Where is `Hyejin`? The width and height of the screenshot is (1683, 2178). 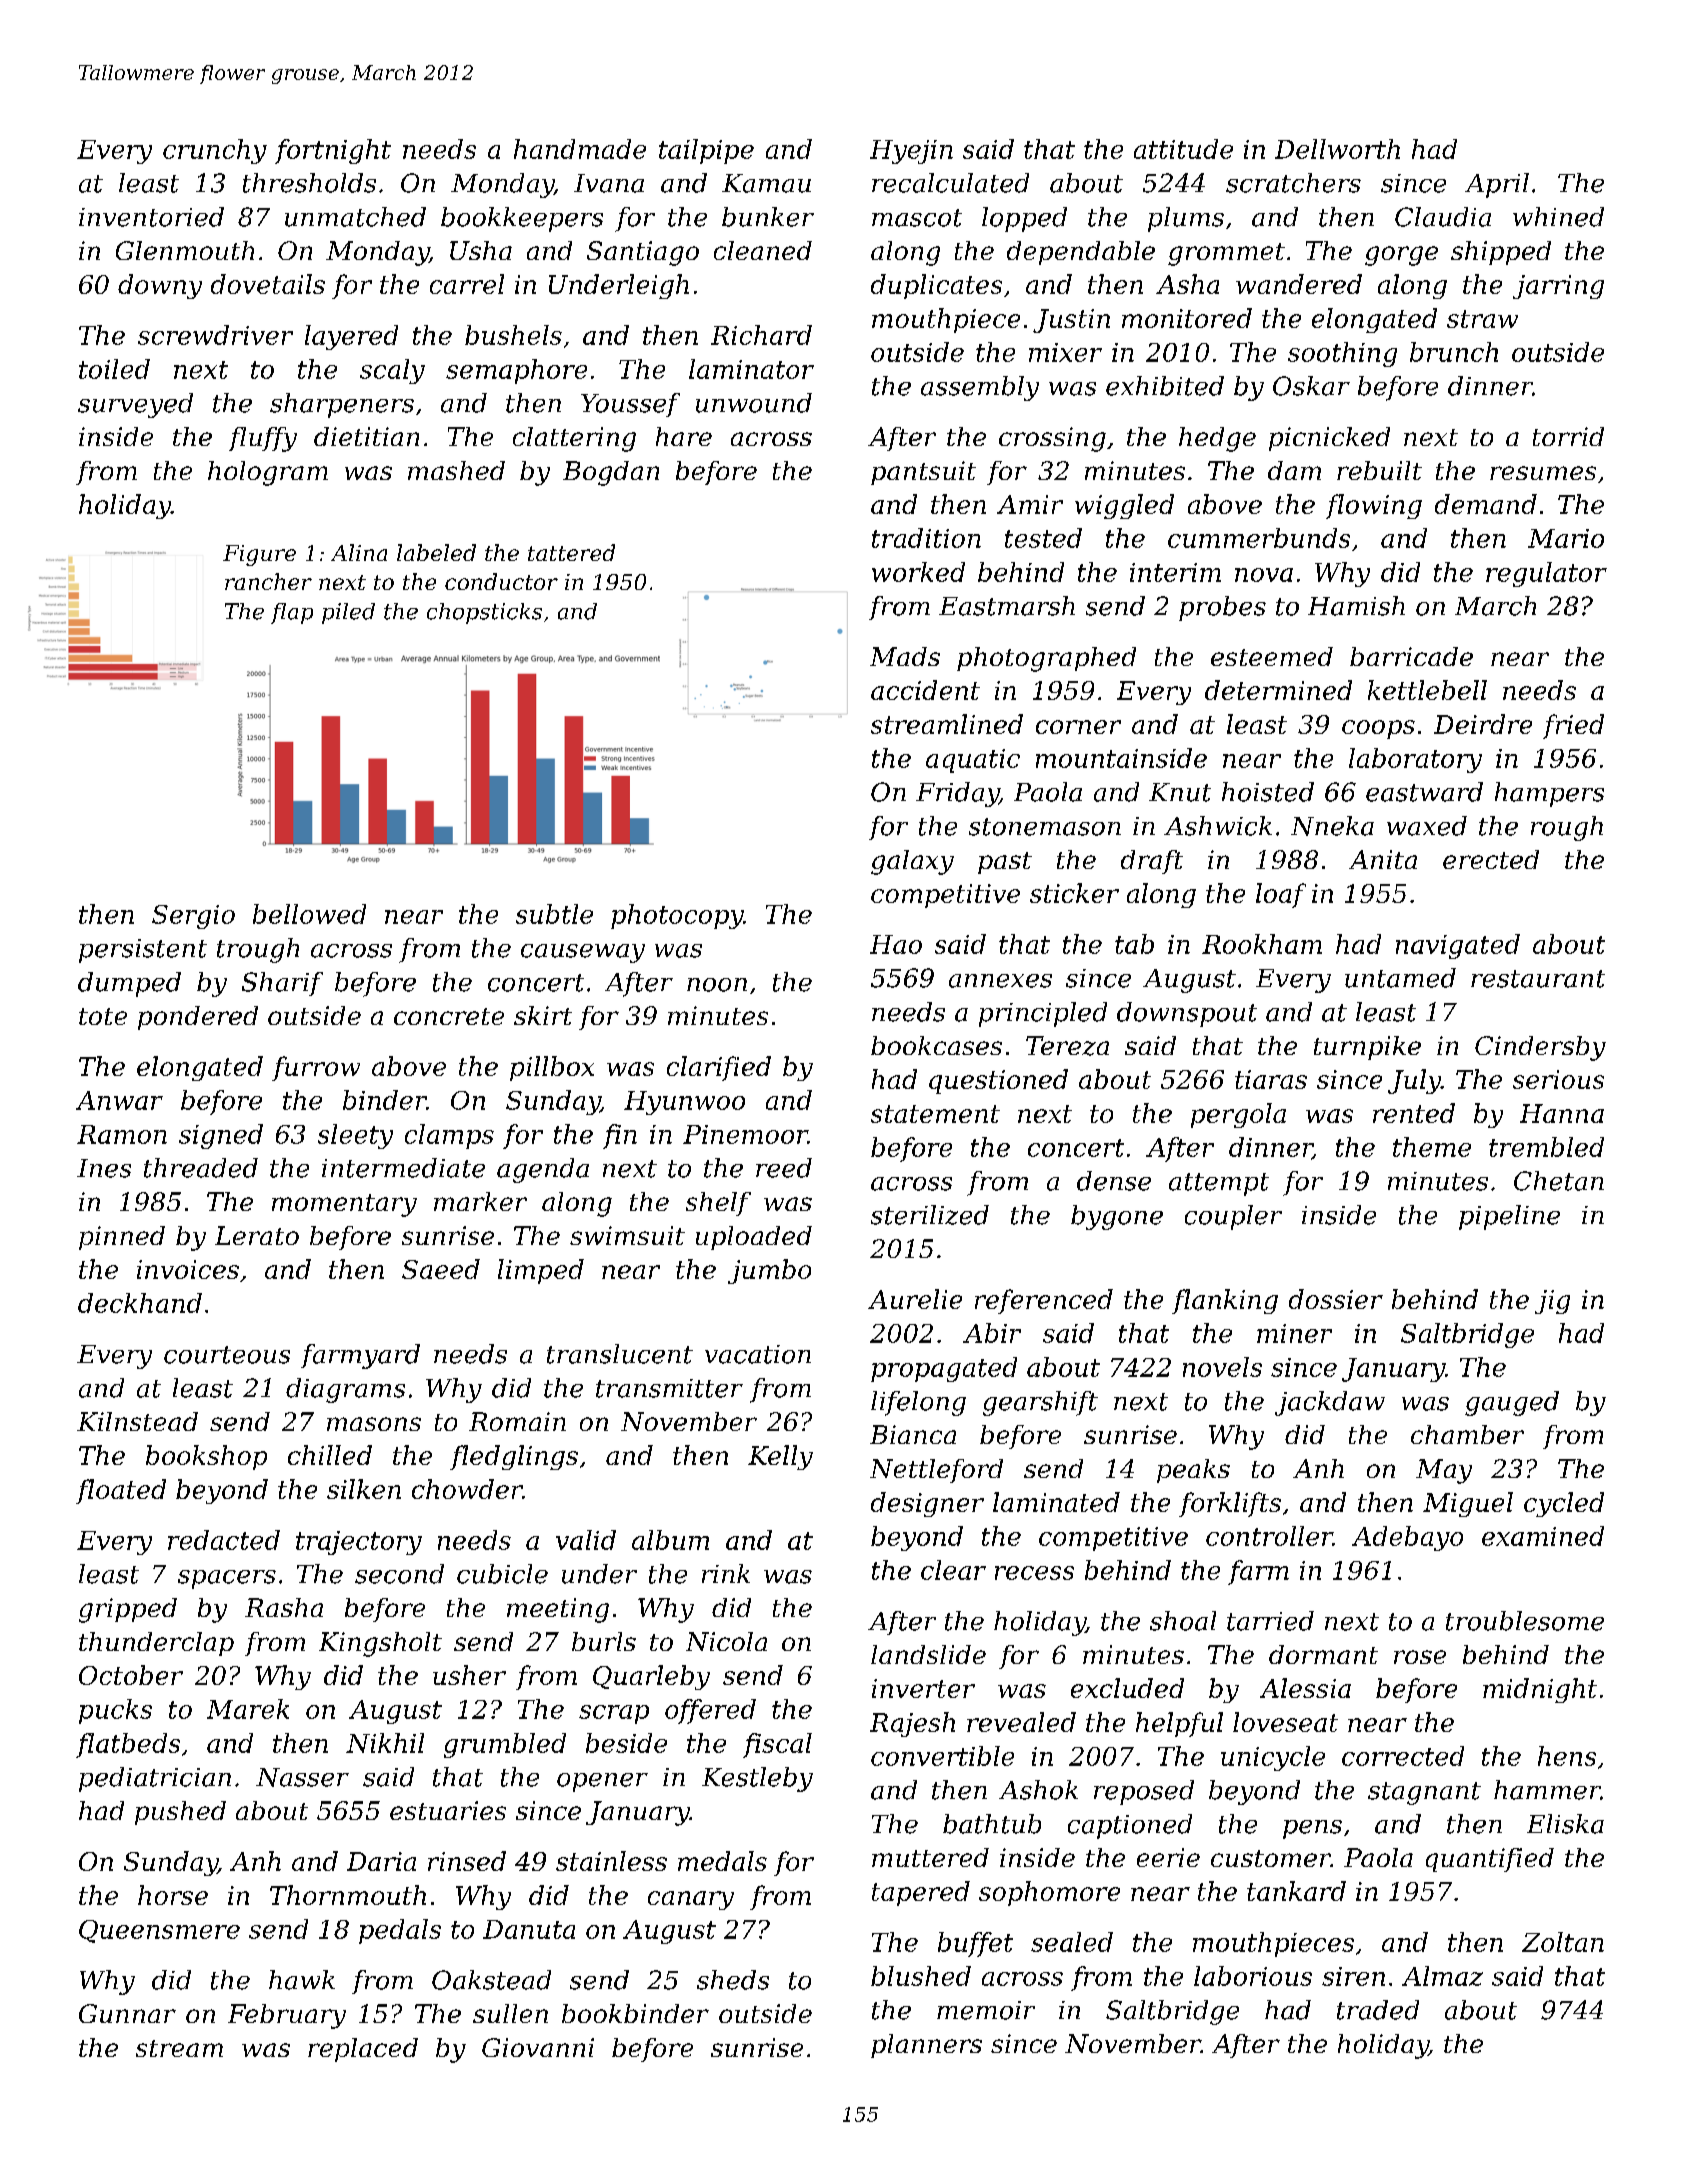 Hyejin is located at coordinates (911, 152).
